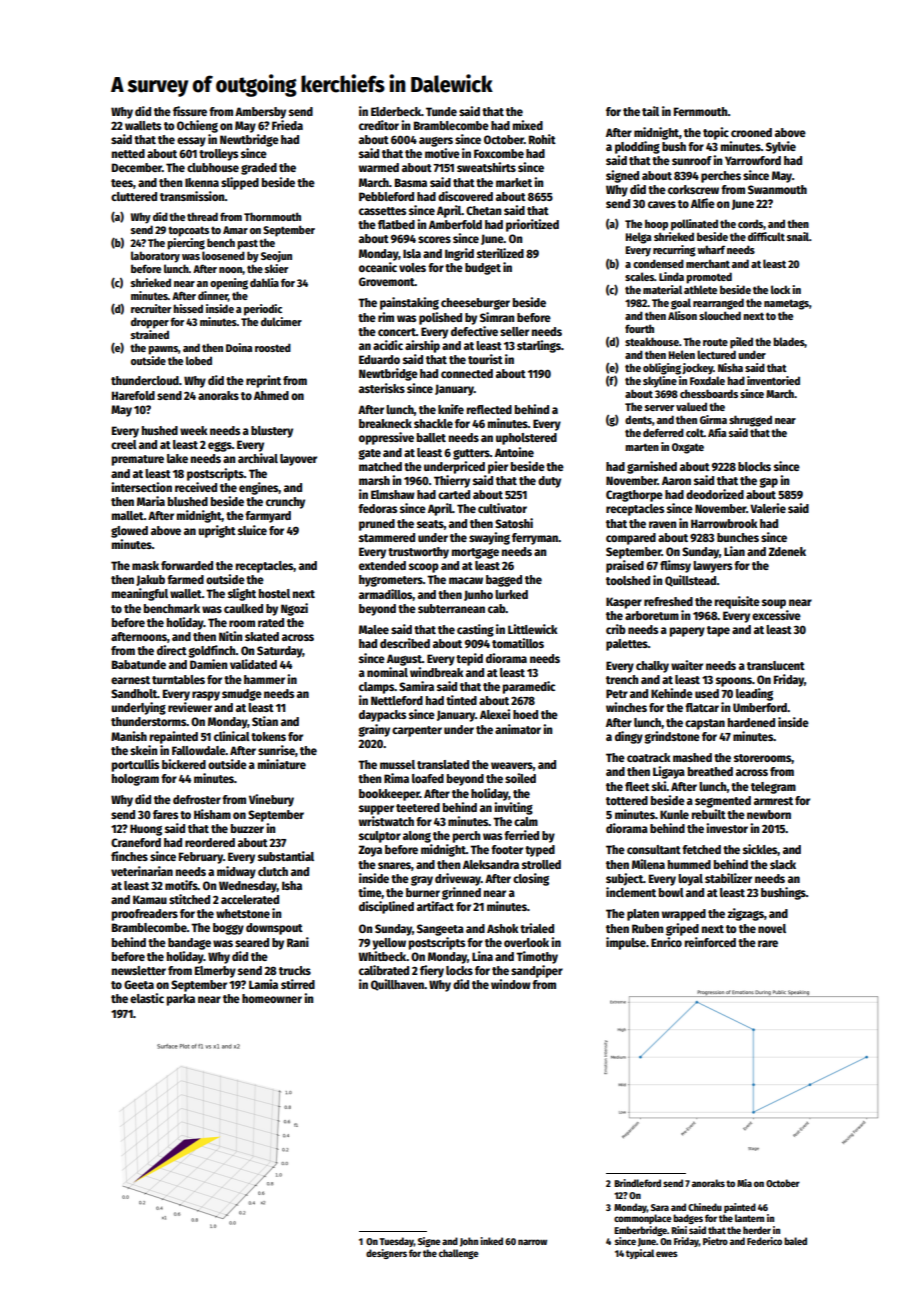 The height and width of the screenshot is (1308, 924). What do you see at coordinates (624, 879) in the screenshot?
I see `subject` at bounding box center [624, 879].
